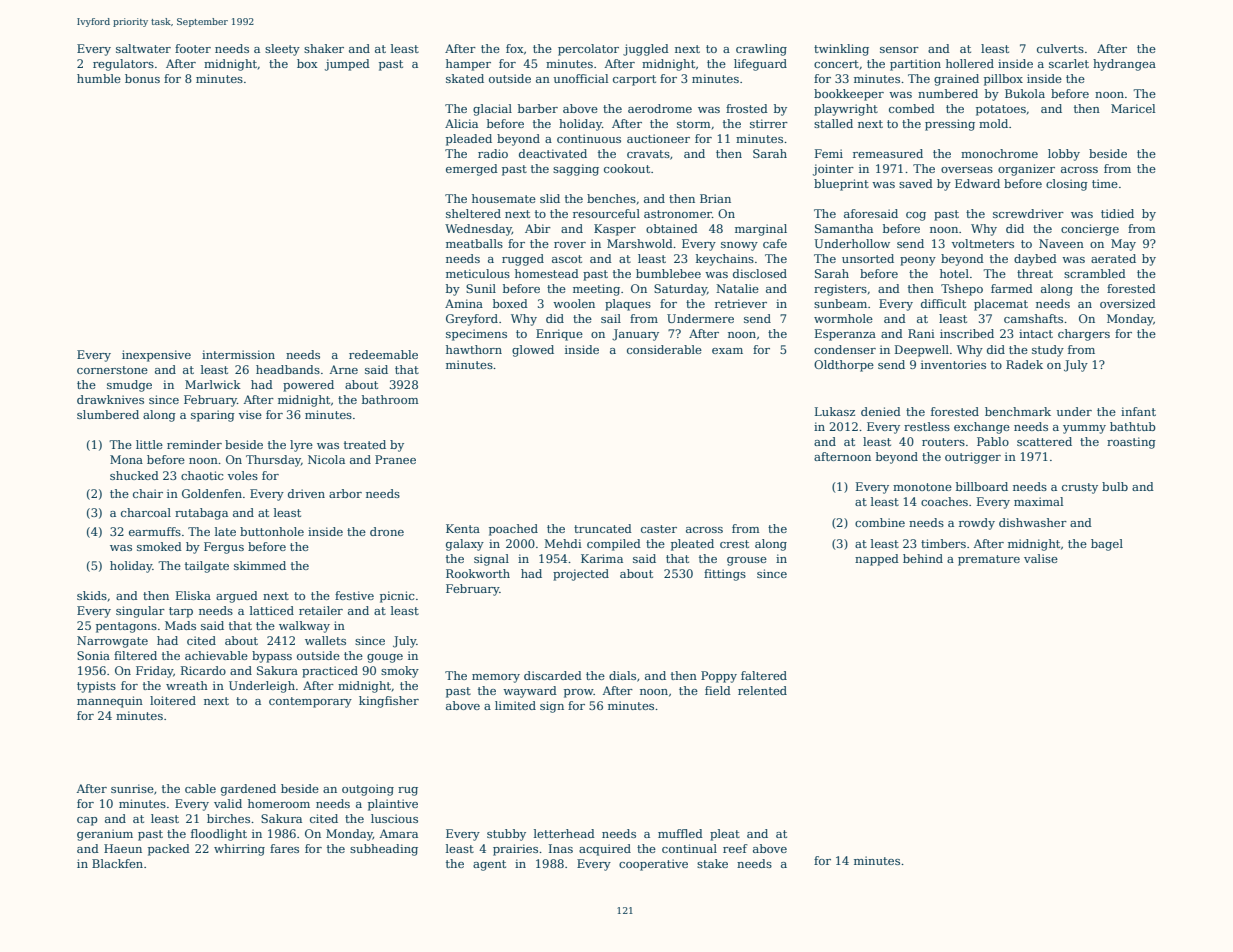  I want to click on yummy, so click(1084, 429).
